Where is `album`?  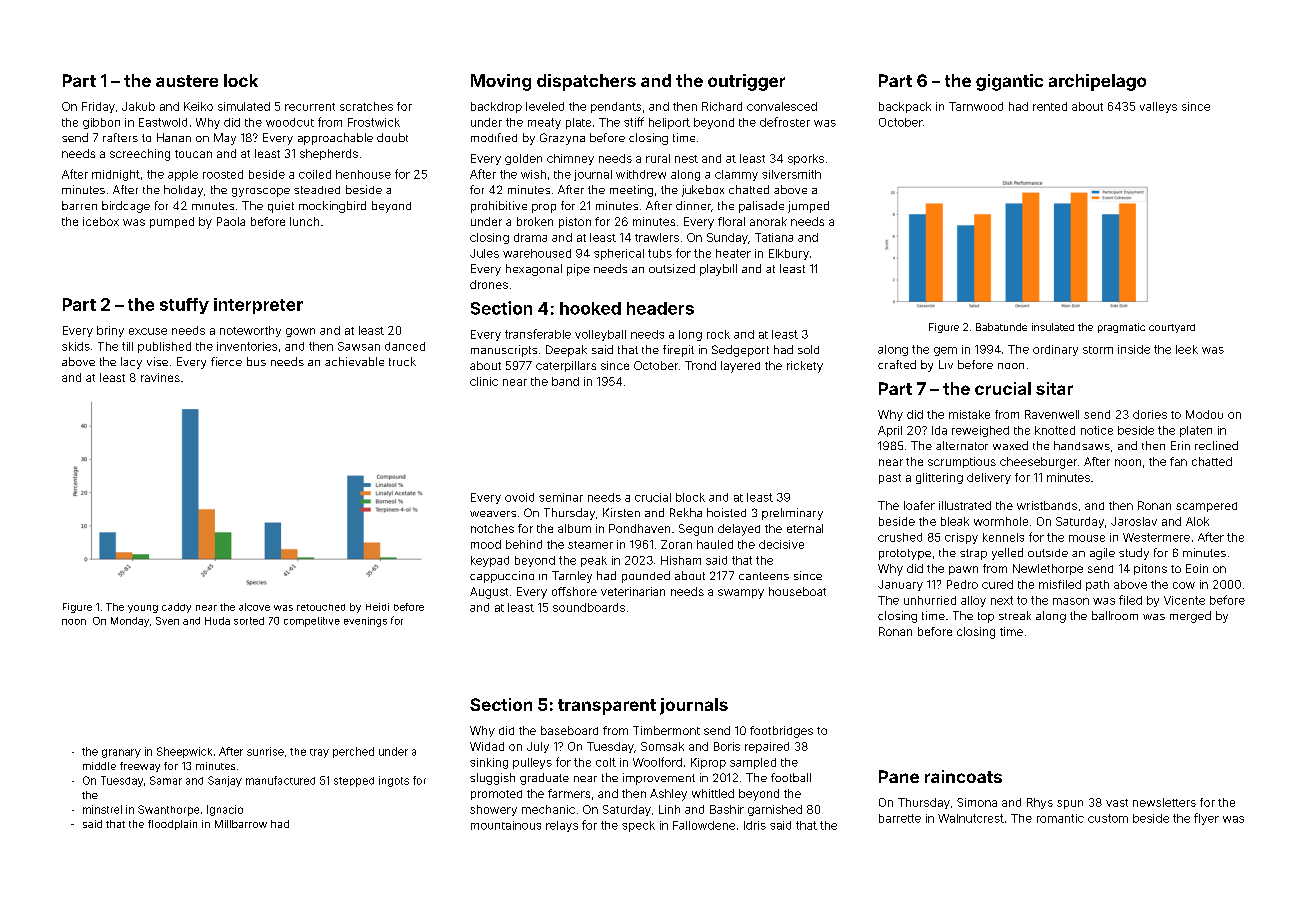 album is located at coordinates (574, 528).
